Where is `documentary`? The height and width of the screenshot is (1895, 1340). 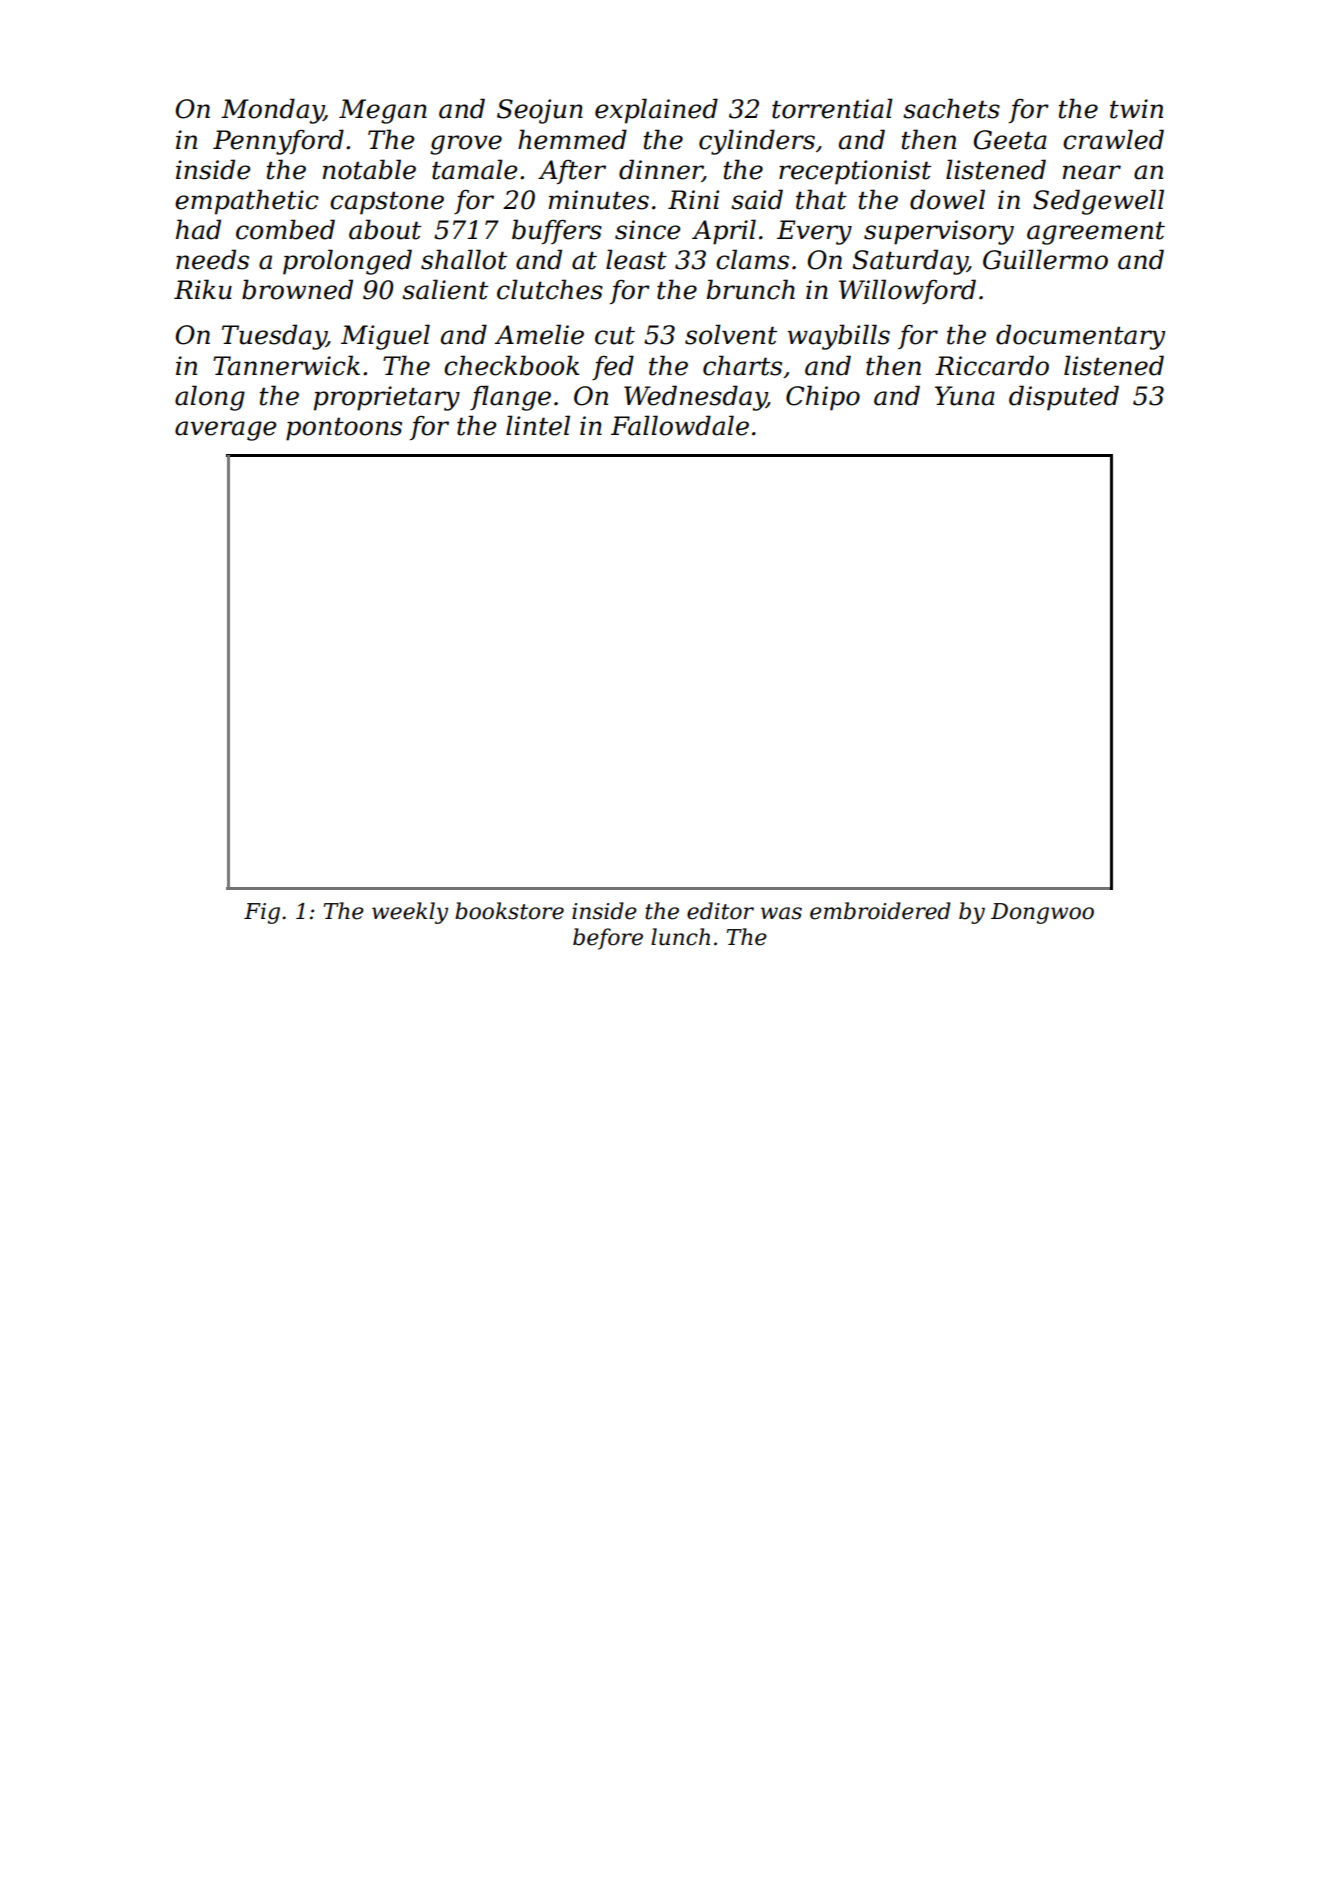
documentary is located at coordinates (1080, 337).
